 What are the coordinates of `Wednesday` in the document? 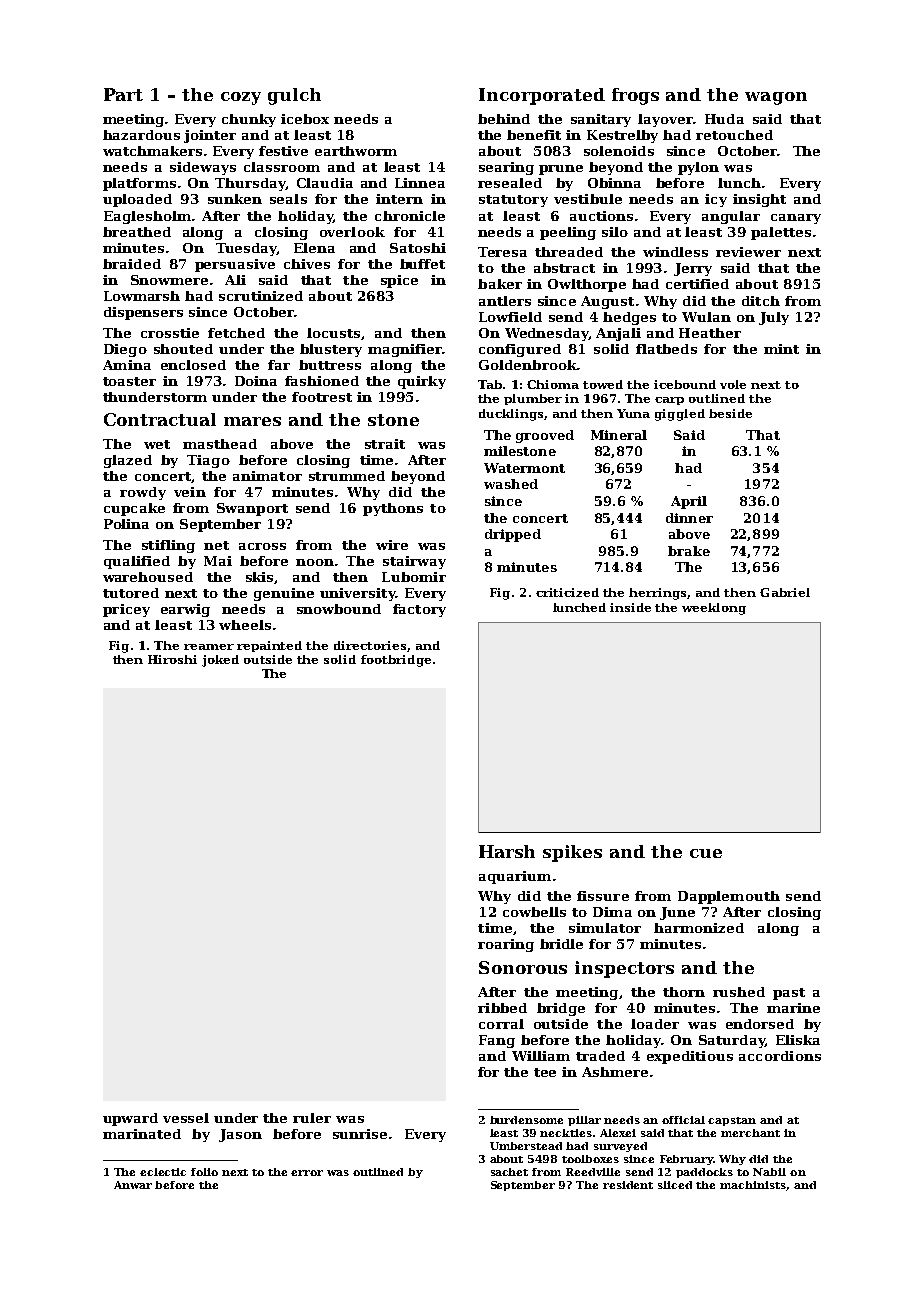 It's located at (547, 334).
